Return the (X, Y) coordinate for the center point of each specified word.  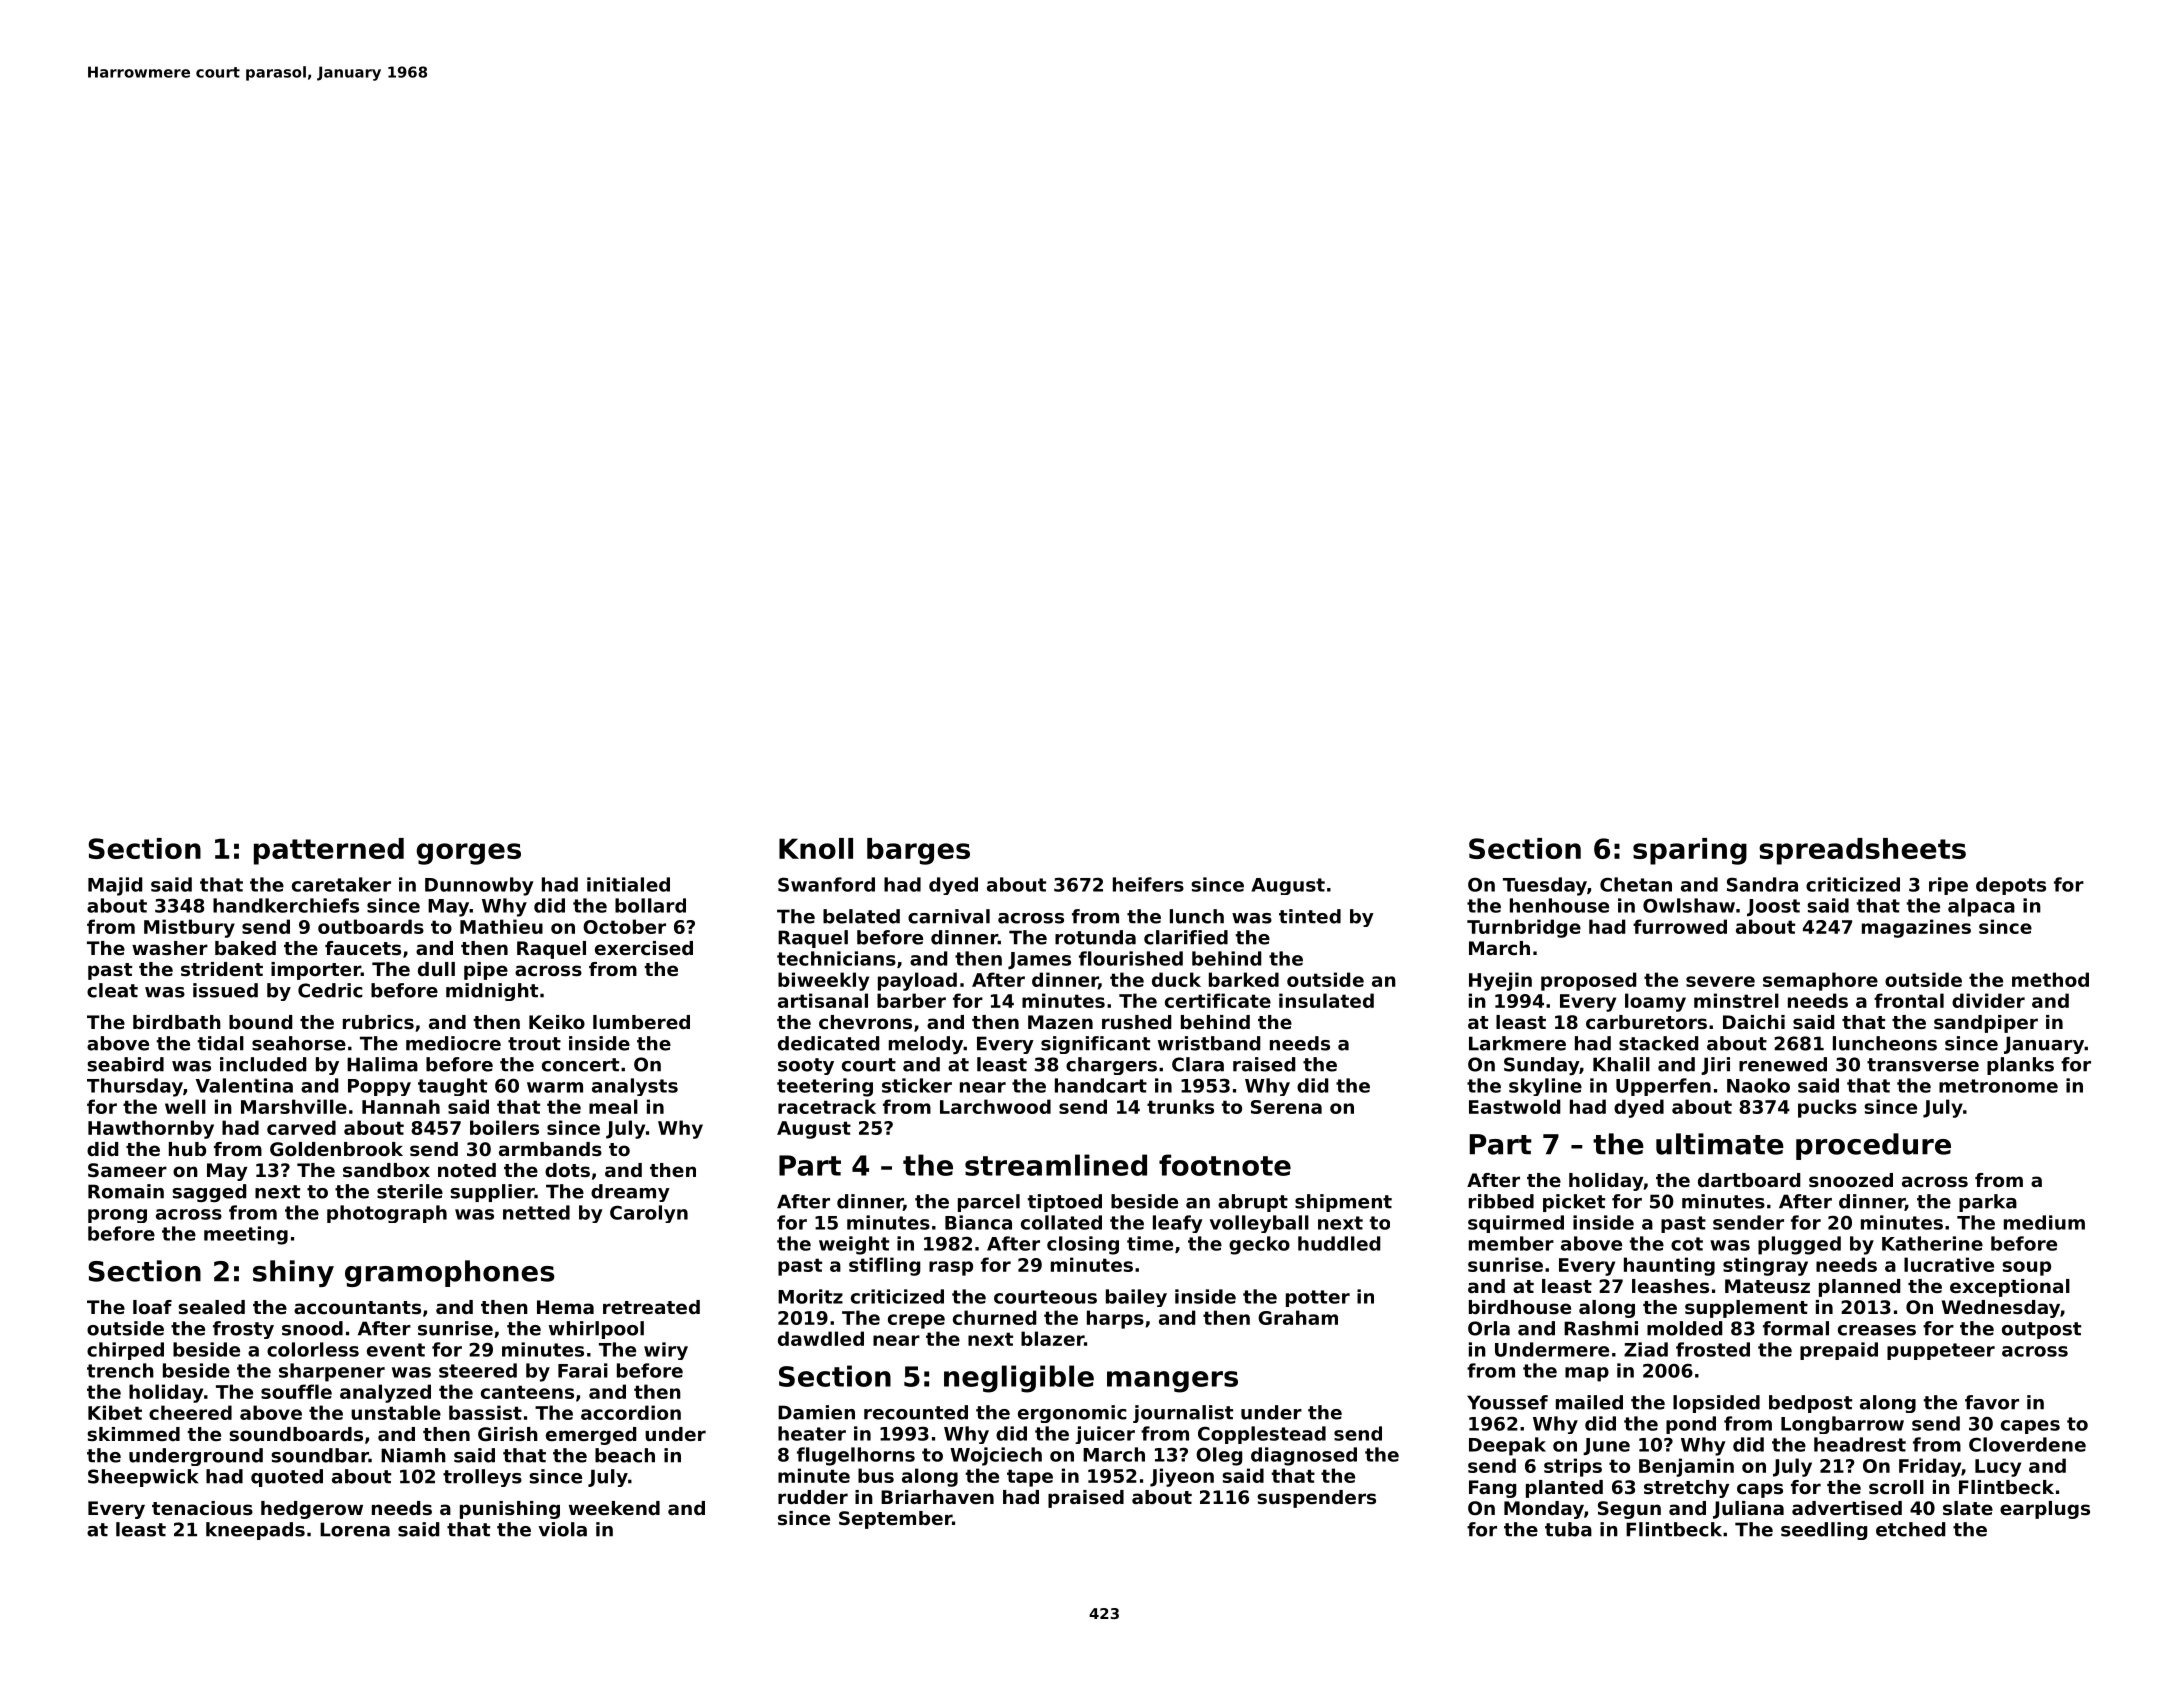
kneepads (255, 1531)
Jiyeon (1182, 1477)
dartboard (1749, 1180)
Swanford (826, 884)
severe (1720, 981)
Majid (115, 886)
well (185, 1106)
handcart (1101, 1085)
